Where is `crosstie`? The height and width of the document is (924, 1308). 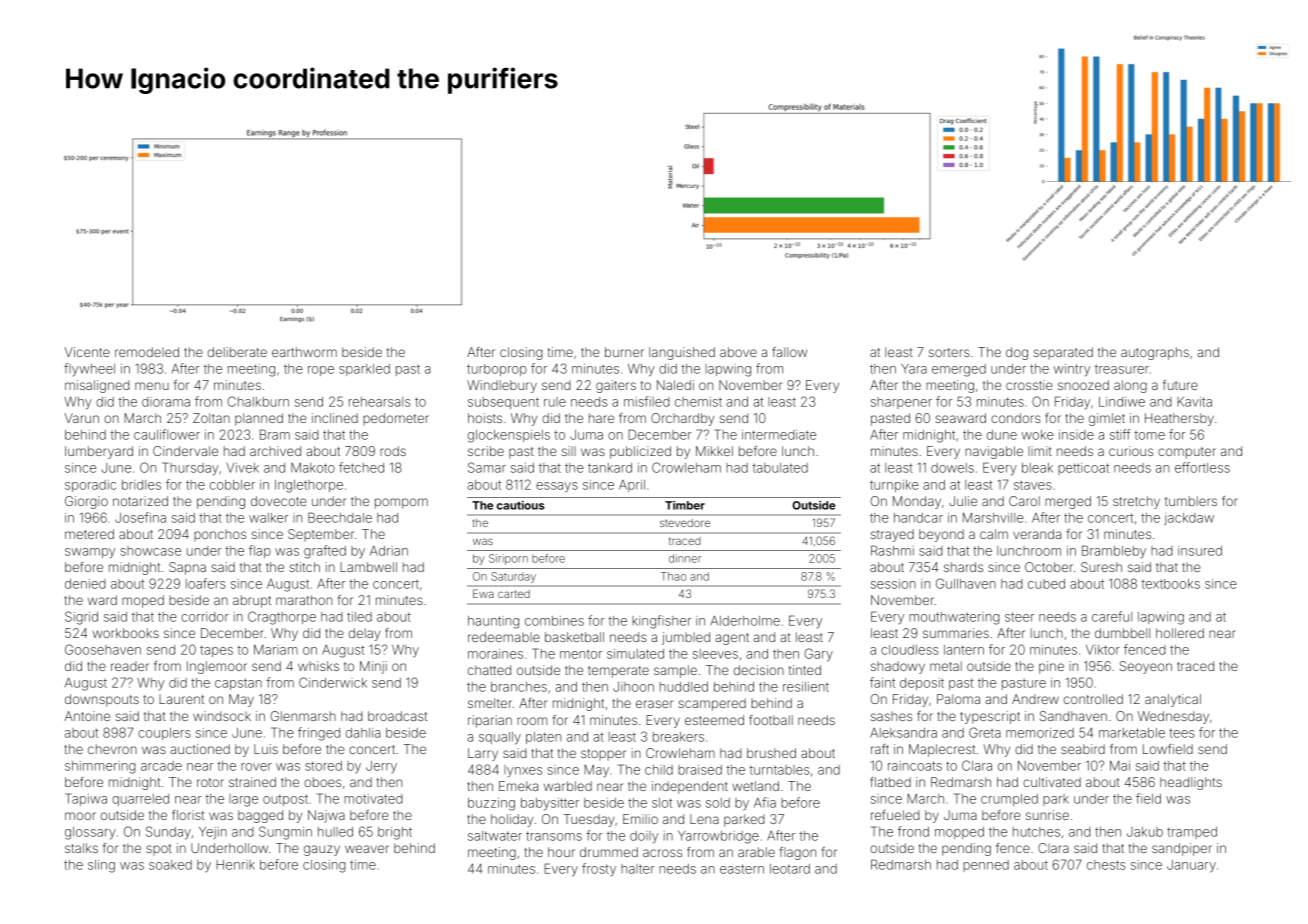
crosstie is located at coordinates (1029, 385).
